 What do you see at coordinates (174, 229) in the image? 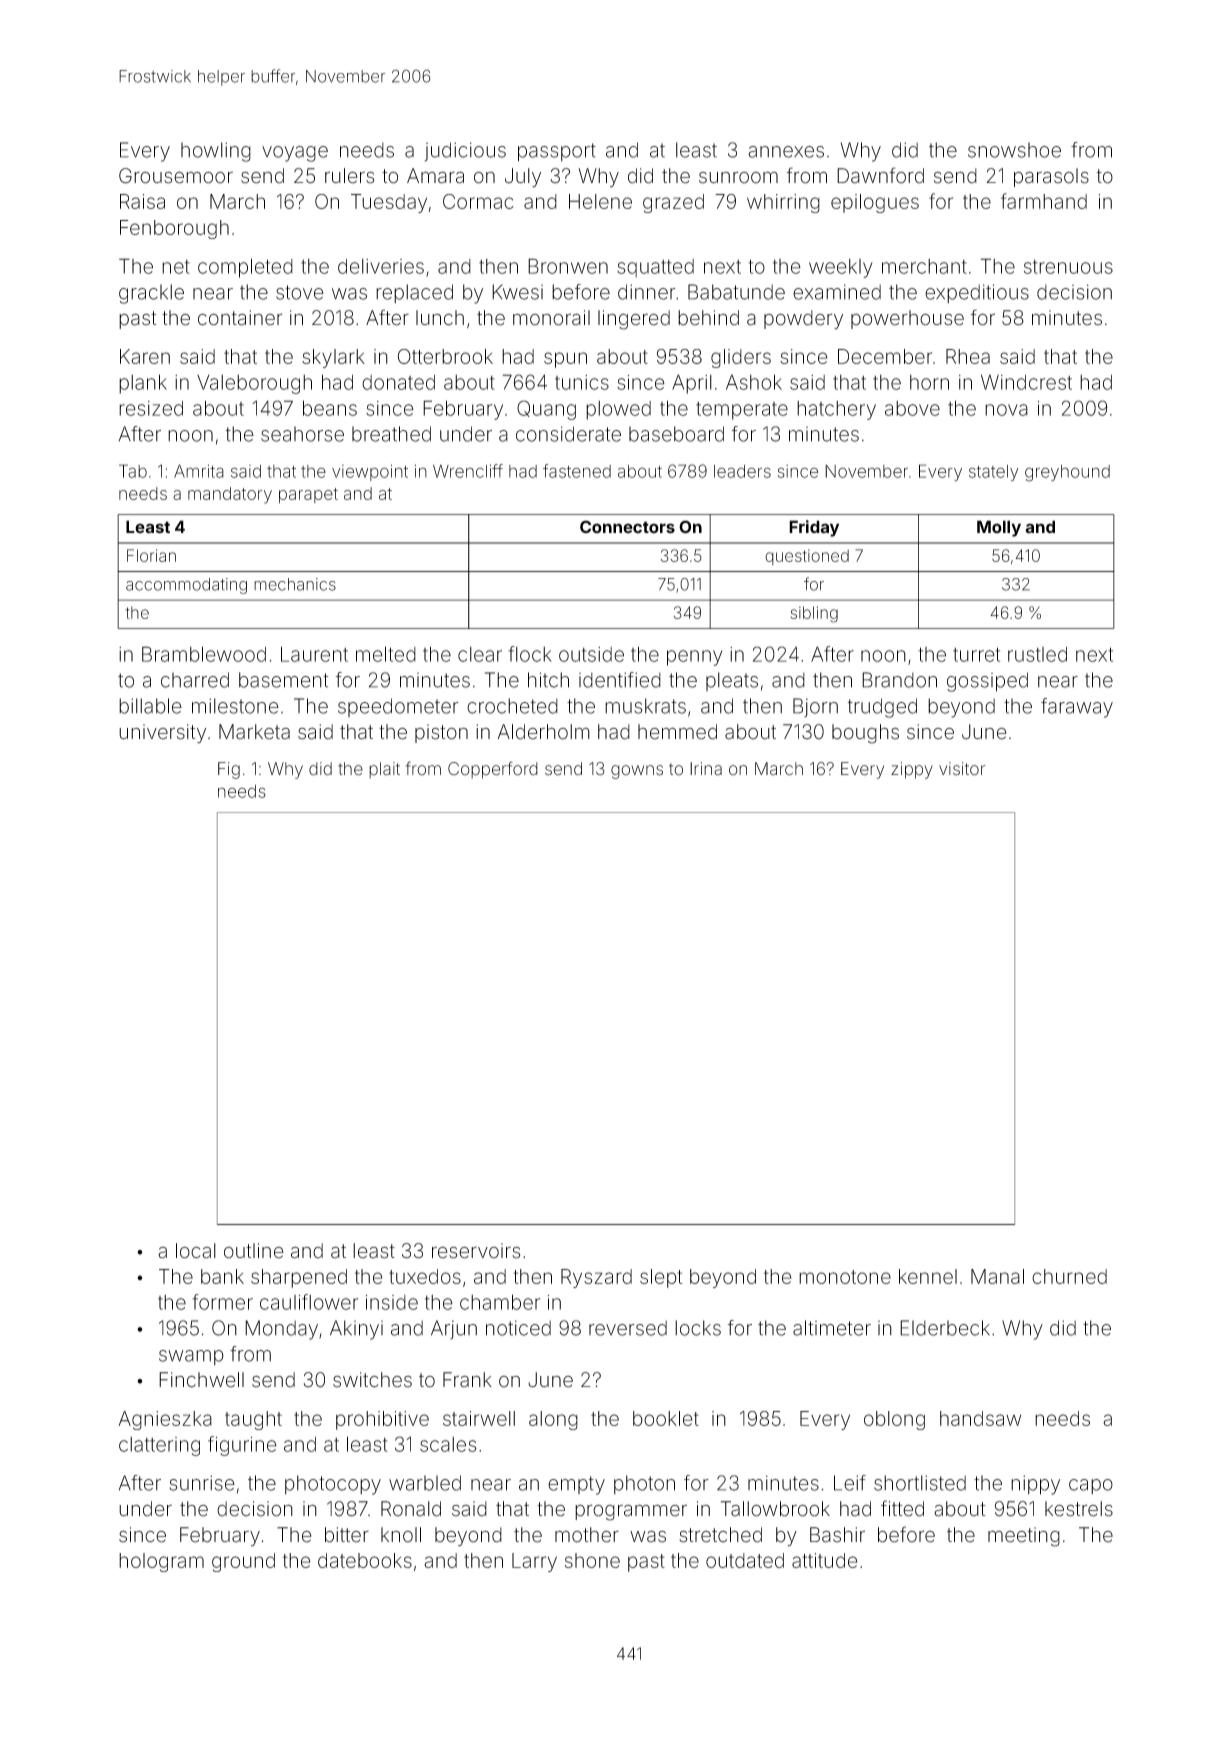
I see `Fenborough` at bounding box center [174, 229].
